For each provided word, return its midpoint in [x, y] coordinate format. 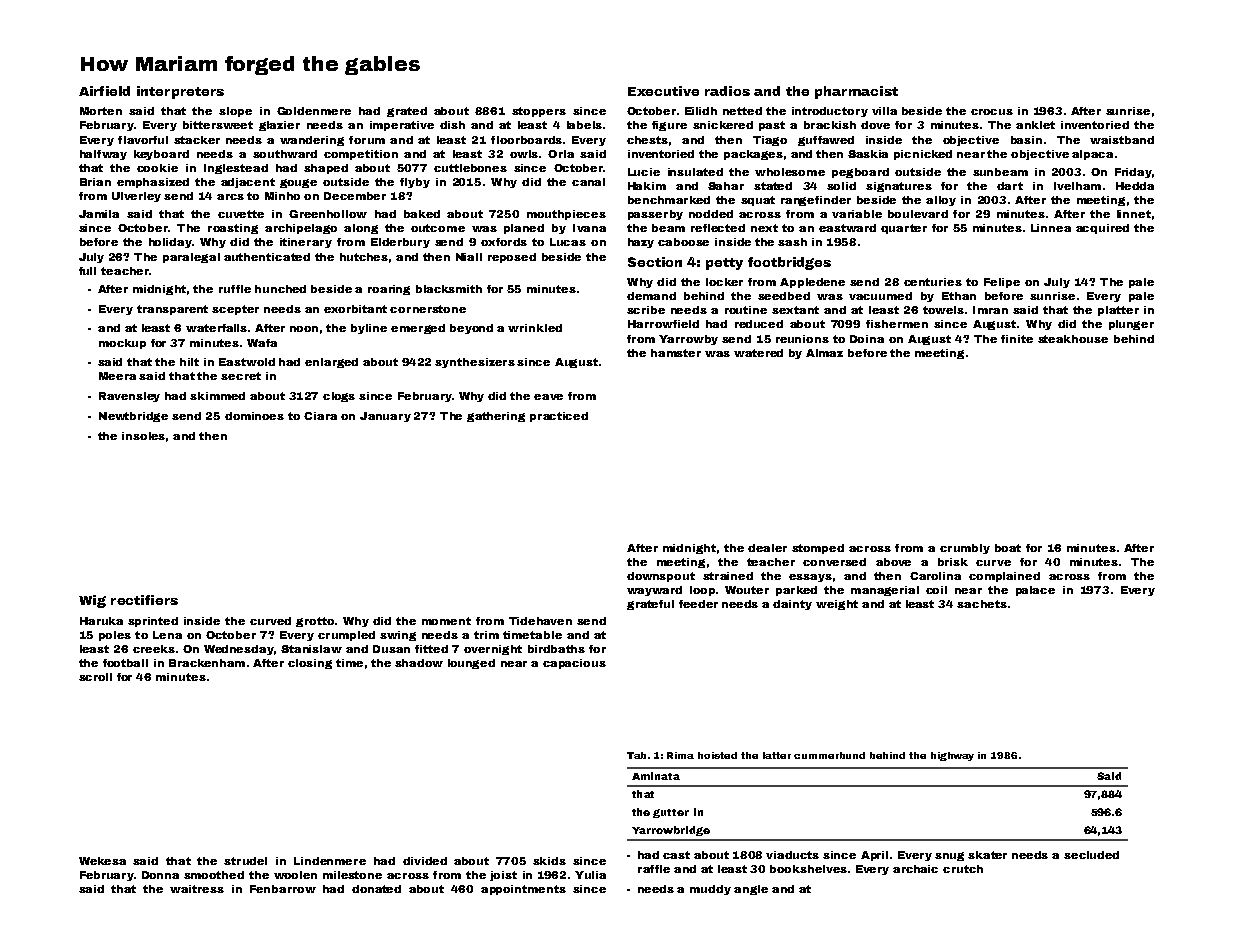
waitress [197, 889]
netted [742, 111]
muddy [710, 890]
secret [241, 376]
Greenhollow [328, 214]
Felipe [1002, 283]
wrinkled [535, 328]
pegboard [860, 173]
